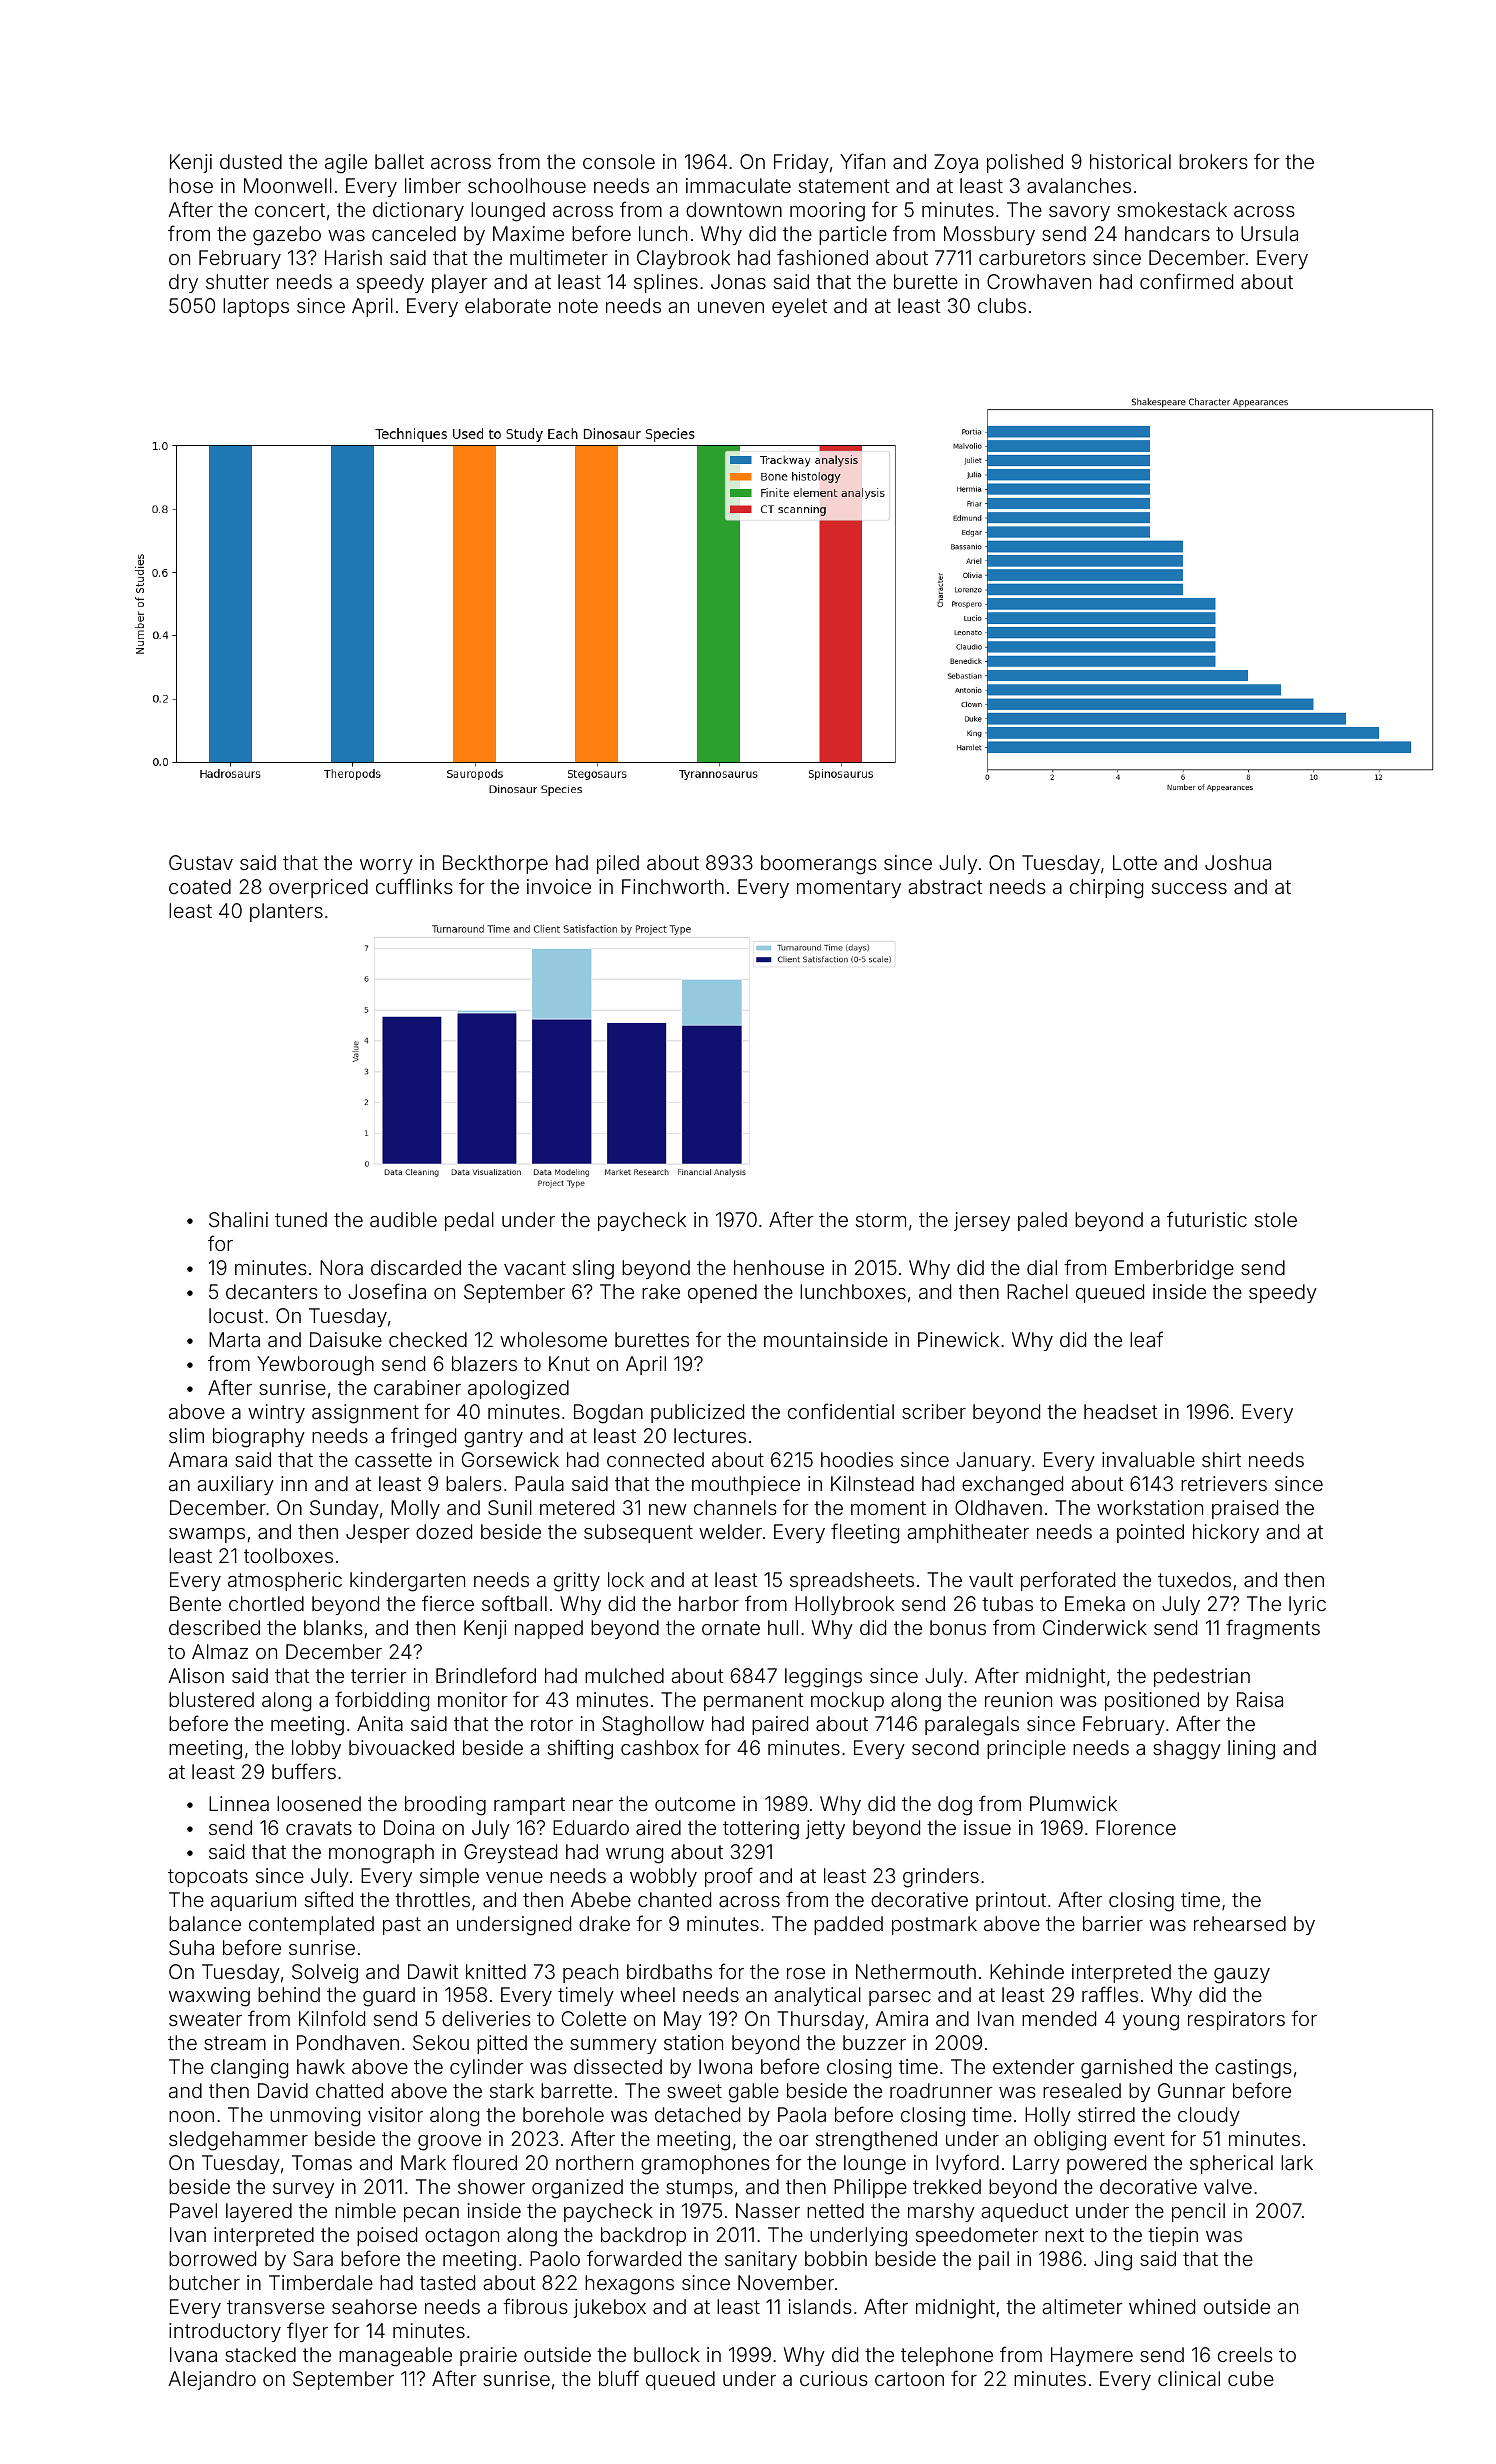  What do you see at coordinates (1189, 2378) in the screenshot?
I see `clinical` at bounding box center [1189, 2378].
